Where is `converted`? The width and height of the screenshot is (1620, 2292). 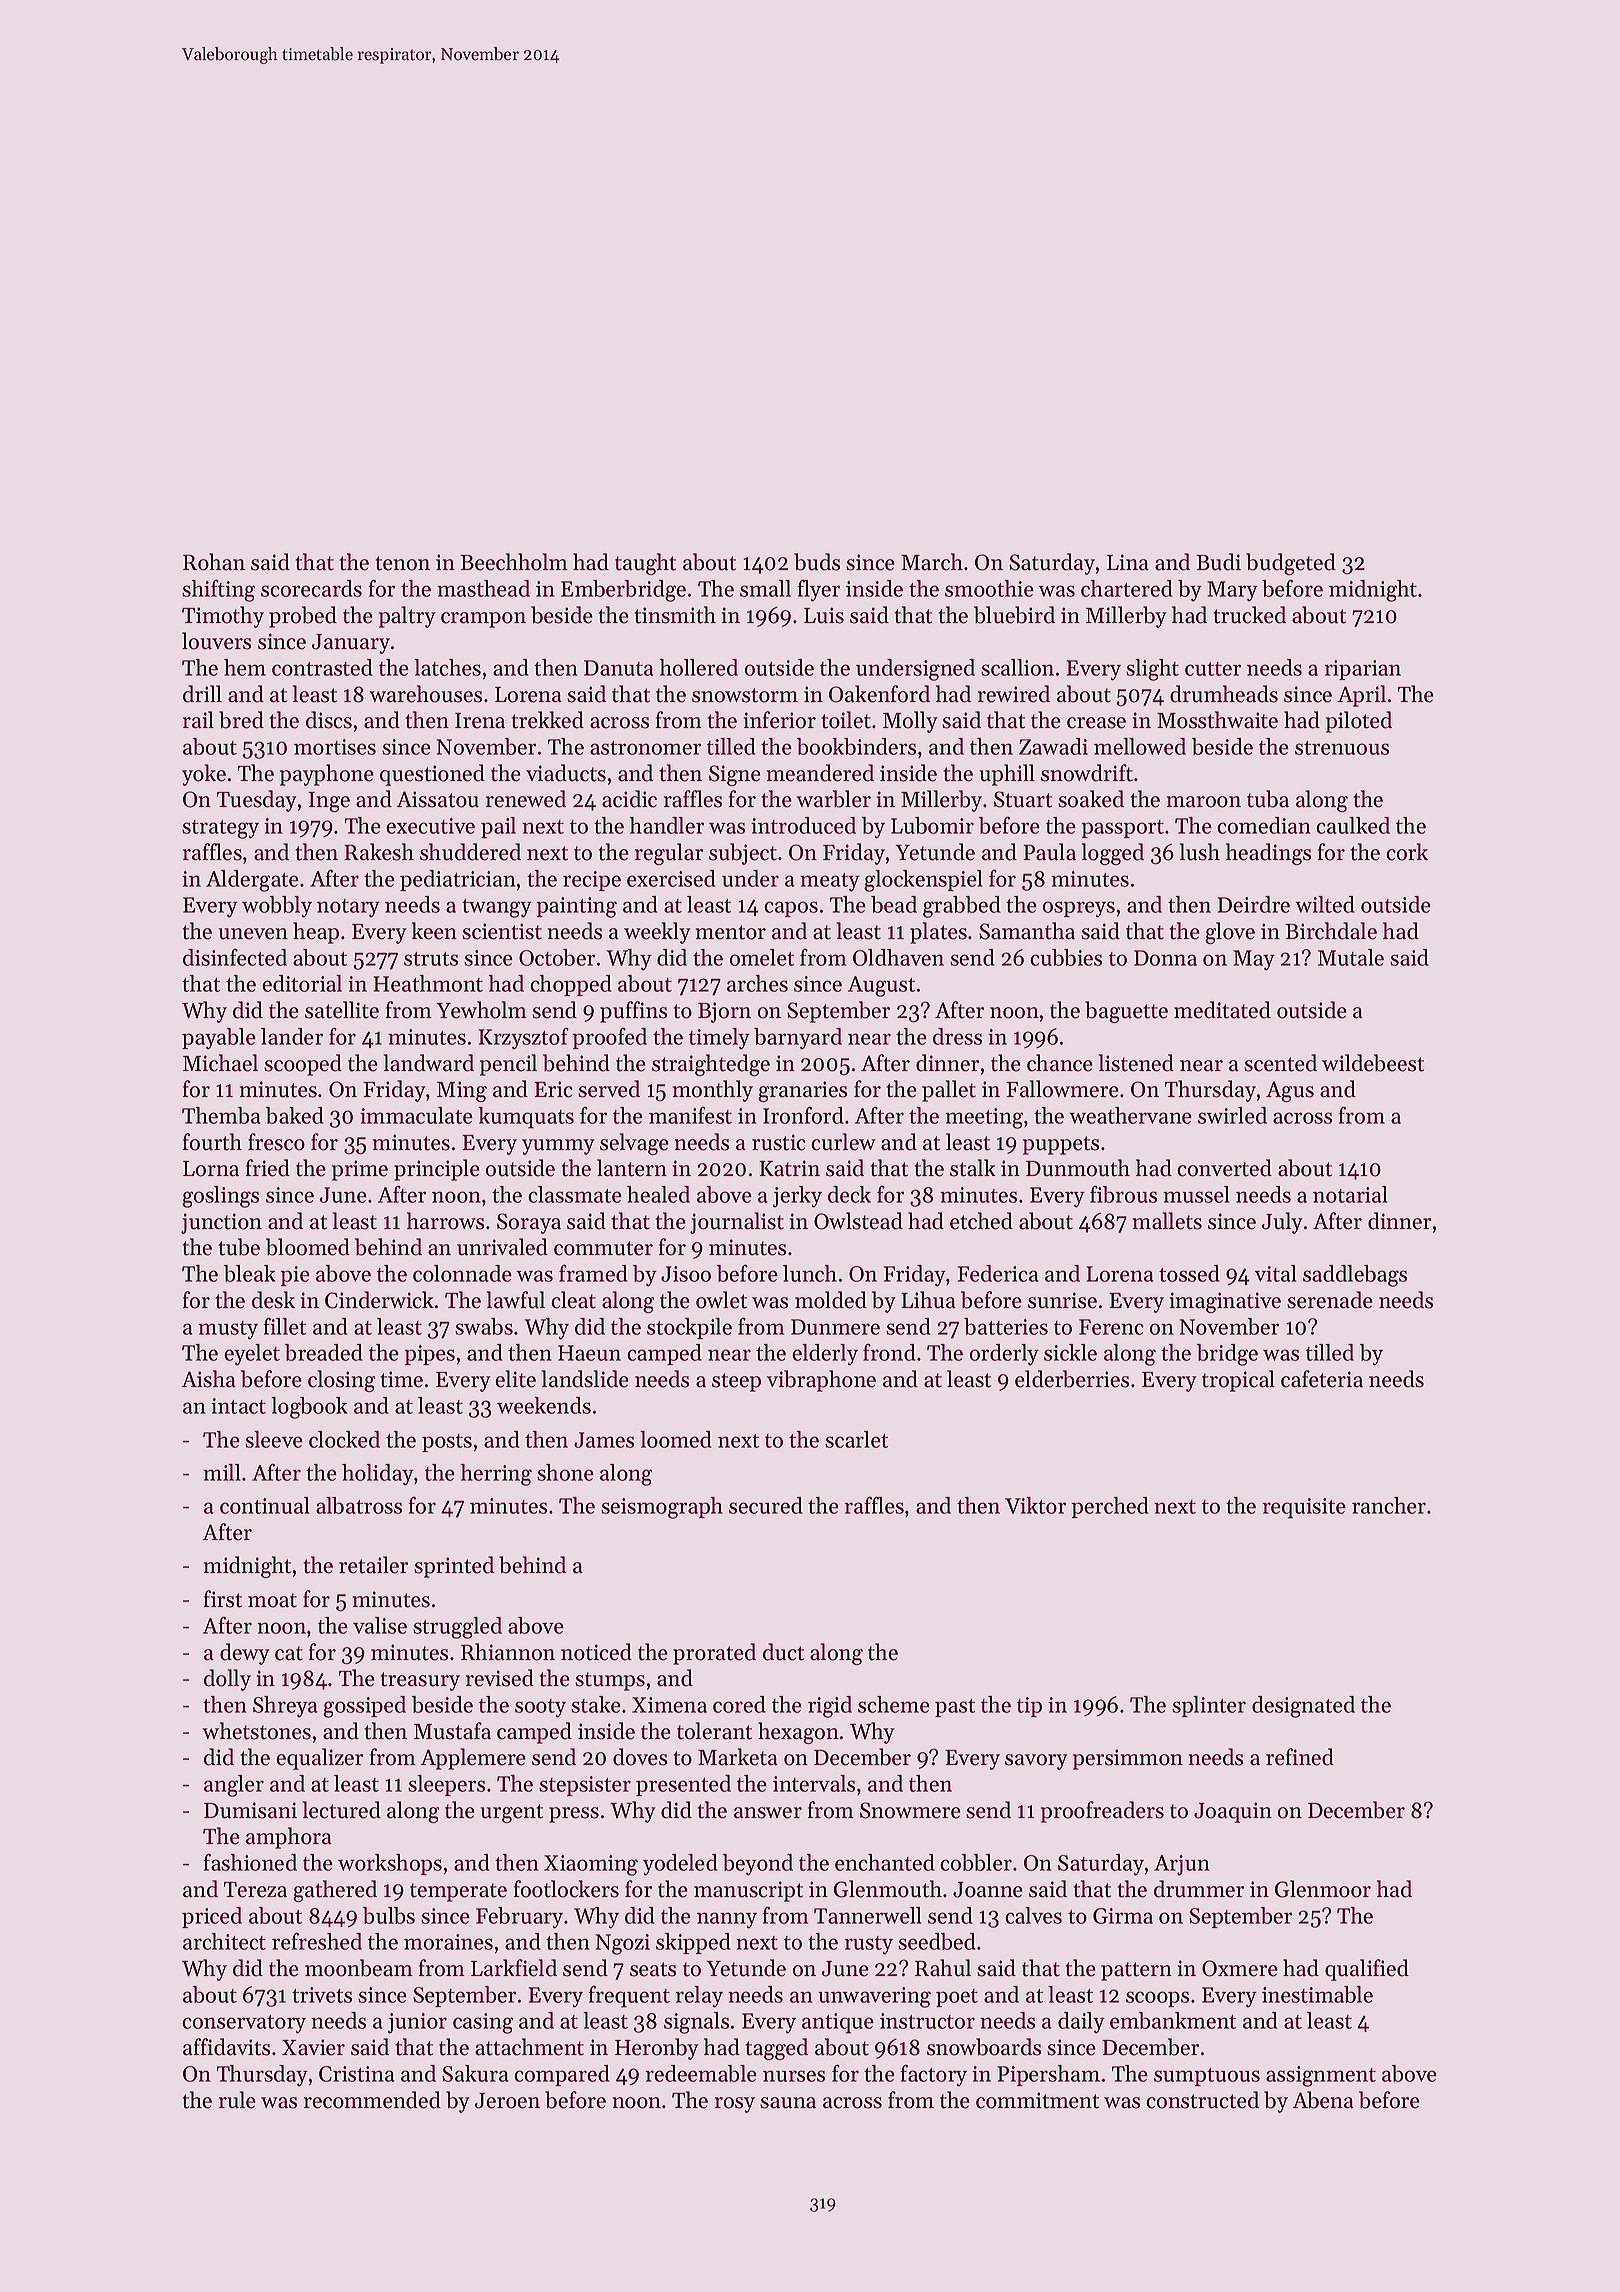
converted is located at coordinates (1224, 1168).
